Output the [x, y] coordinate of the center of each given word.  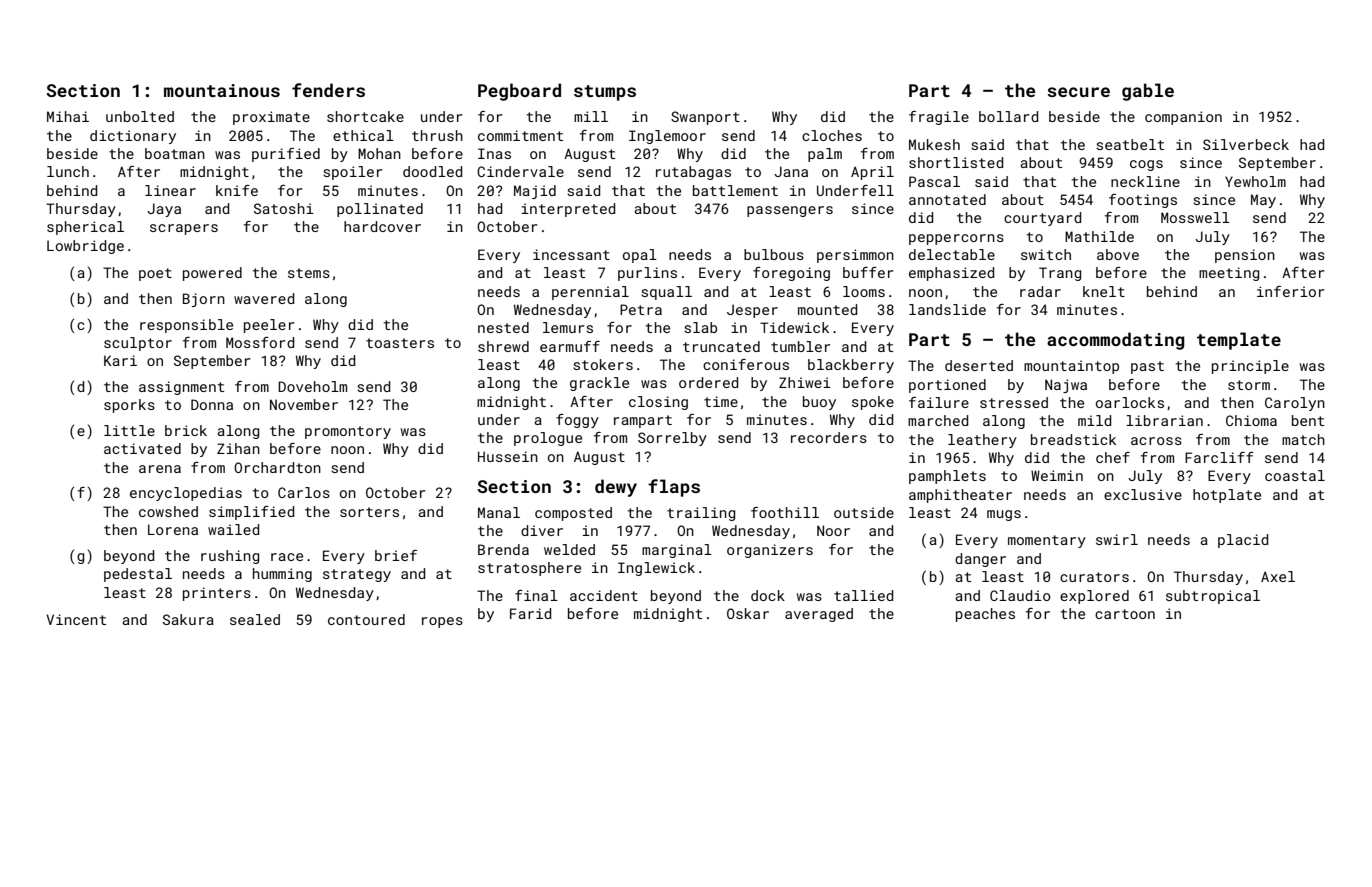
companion [1183, 118]
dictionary [133, 137]
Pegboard [519, 92]
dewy [616, 488]
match [1303, 439]
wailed [233, 529]
